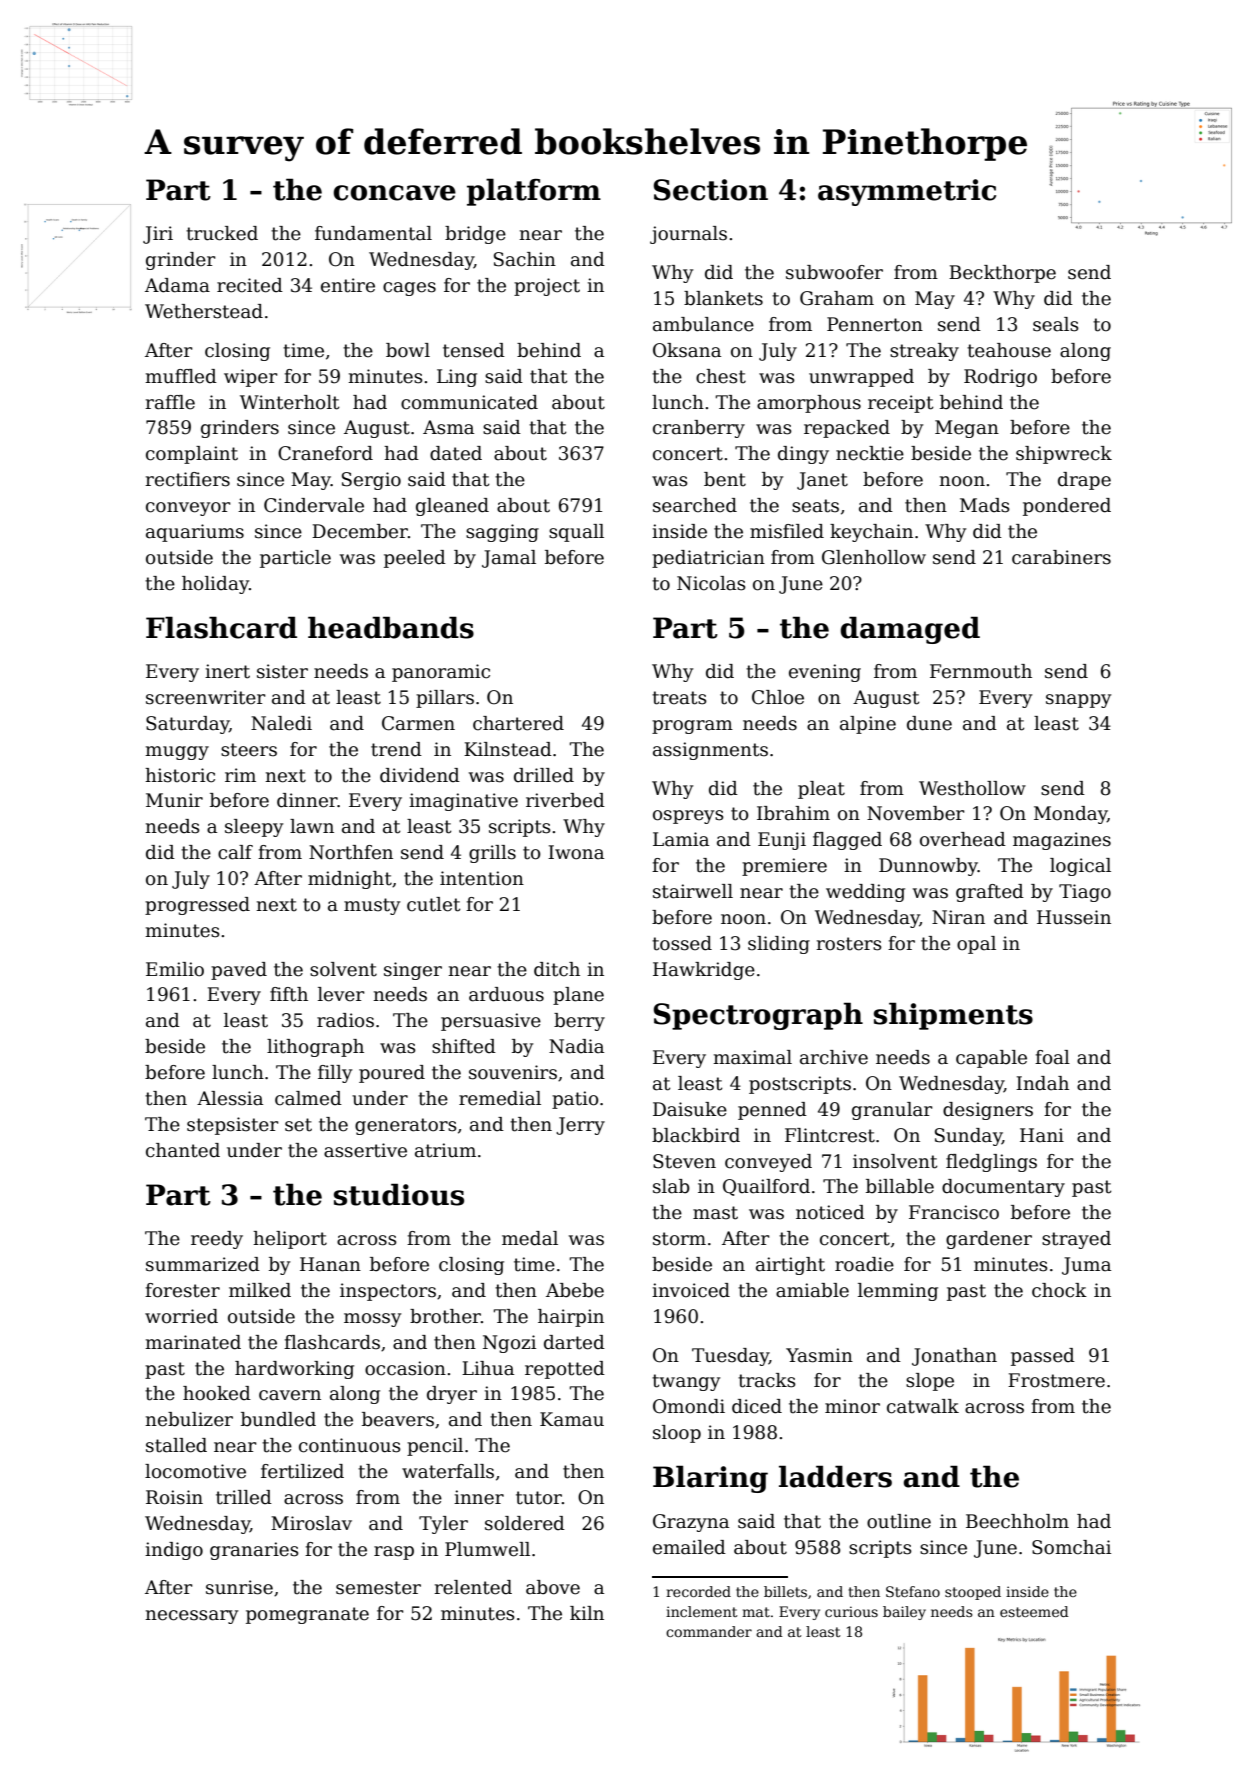 Image resolution: width=1257 pixels, height=1778 pixels. What do you see at coordinates (904, 1613) in the screenshot?
I see `bailey` at bounding box center [904, 1613].
